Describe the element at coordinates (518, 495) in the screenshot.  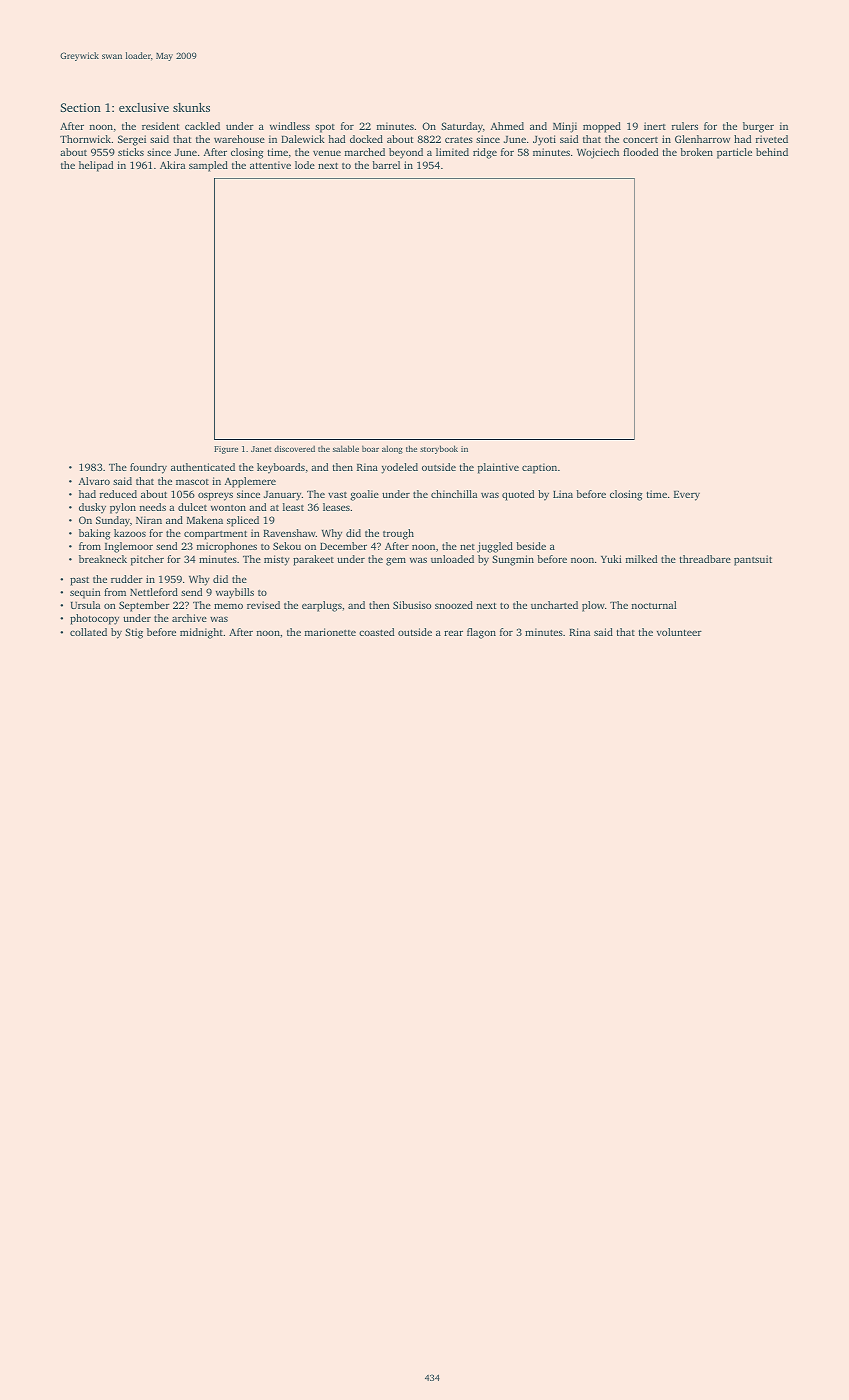
I see `quoted` at that location.
